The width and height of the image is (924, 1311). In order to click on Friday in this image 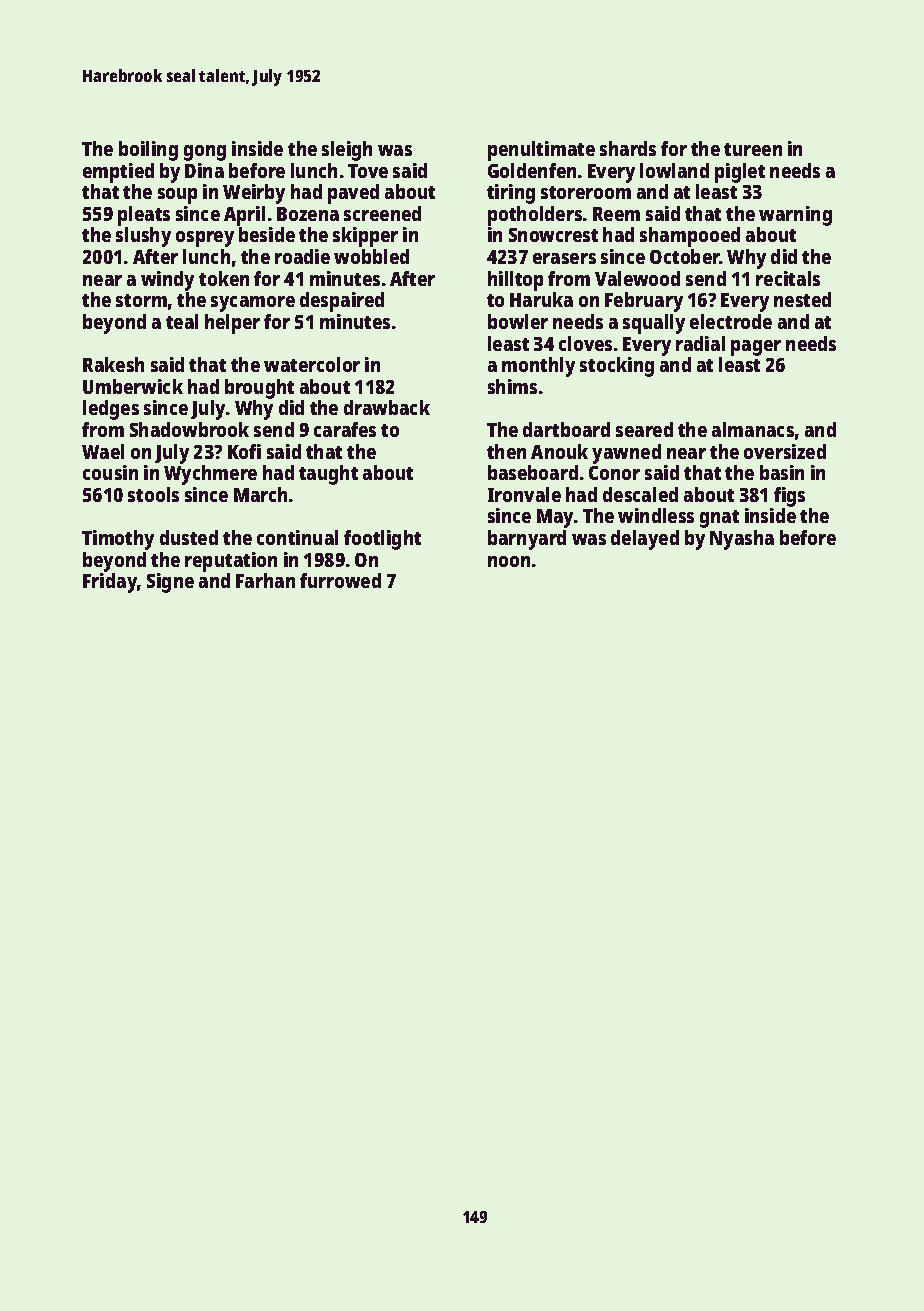, I will do `click(110, 583)`.
